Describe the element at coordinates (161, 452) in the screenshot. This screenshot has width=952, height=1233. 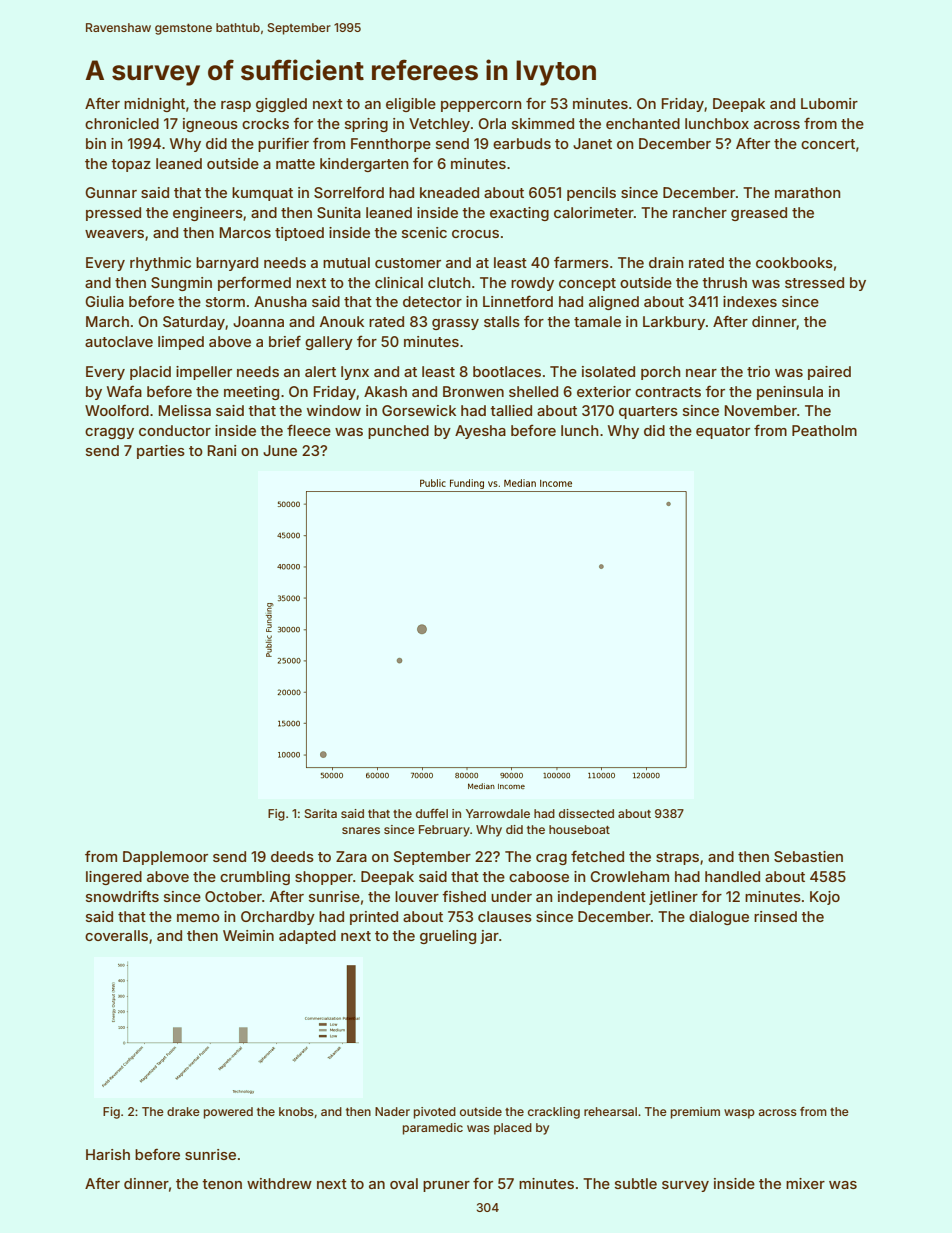
I see `parties` at that location.
